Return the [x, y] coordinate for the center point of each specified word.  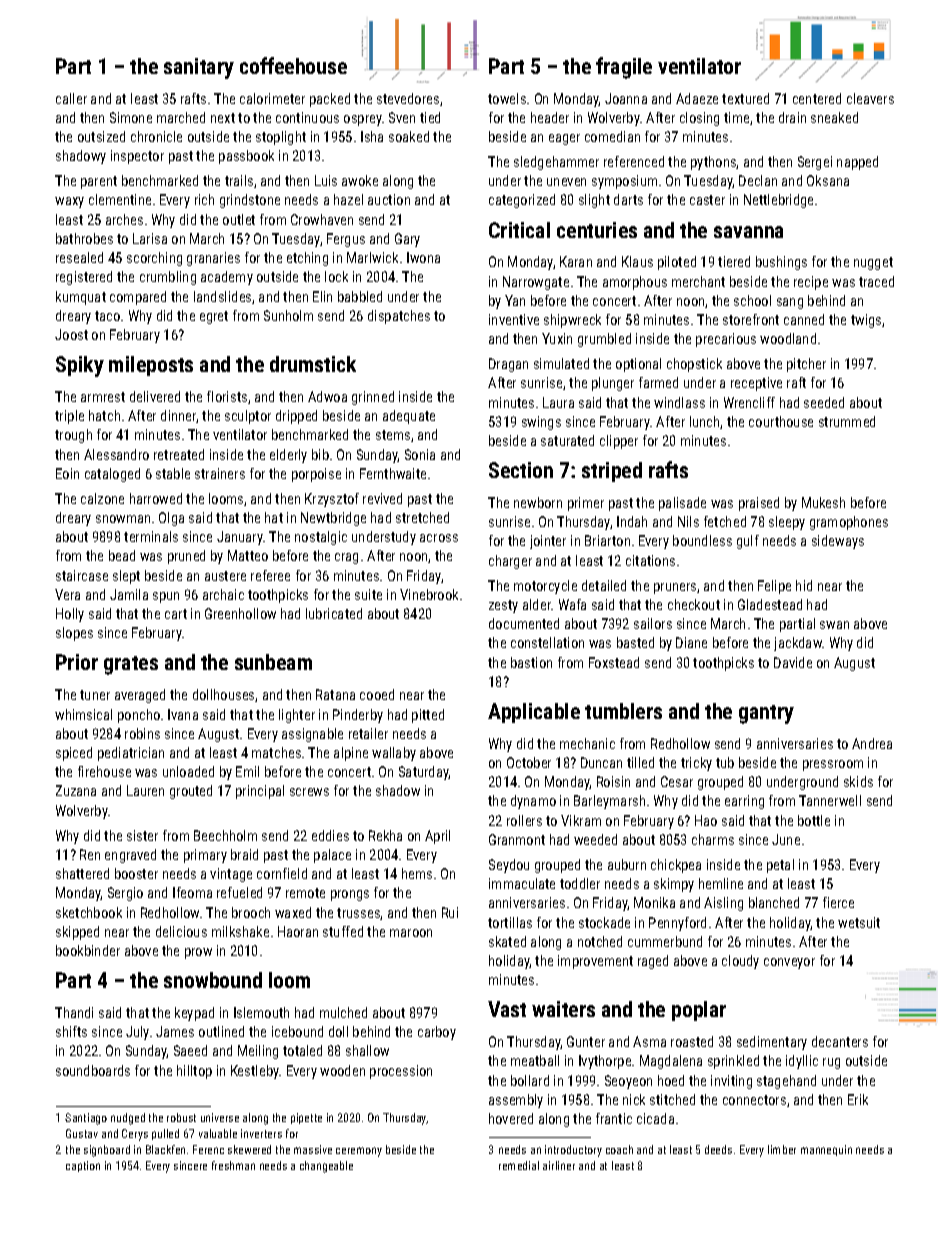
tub [725, 762]
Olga [171, 519]
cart [176, 614]
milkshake [240, 931]
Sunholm [288, 315]
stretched [422, 517]
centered [817, 98]
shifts [71, 1031]
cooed [377, 694]
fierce [838, 902]
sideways [838, 542]
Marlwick [372, 257]
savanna [748, 232]
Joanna [626, 98]
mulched [343, 1012]
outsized [101, 136]
